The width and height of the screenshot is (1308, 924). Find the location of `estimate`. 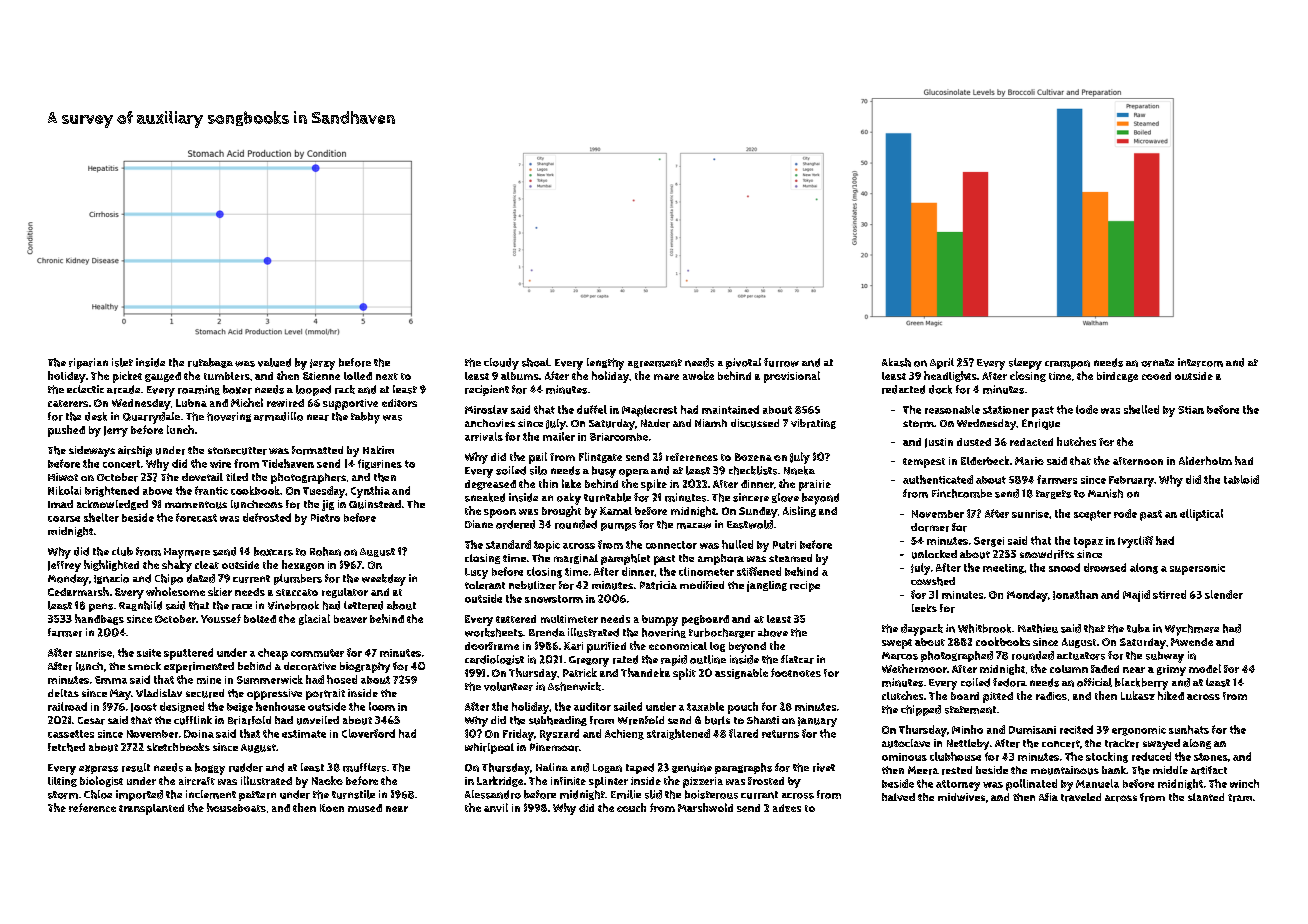

estimate is located at coordinates (304, 734).
